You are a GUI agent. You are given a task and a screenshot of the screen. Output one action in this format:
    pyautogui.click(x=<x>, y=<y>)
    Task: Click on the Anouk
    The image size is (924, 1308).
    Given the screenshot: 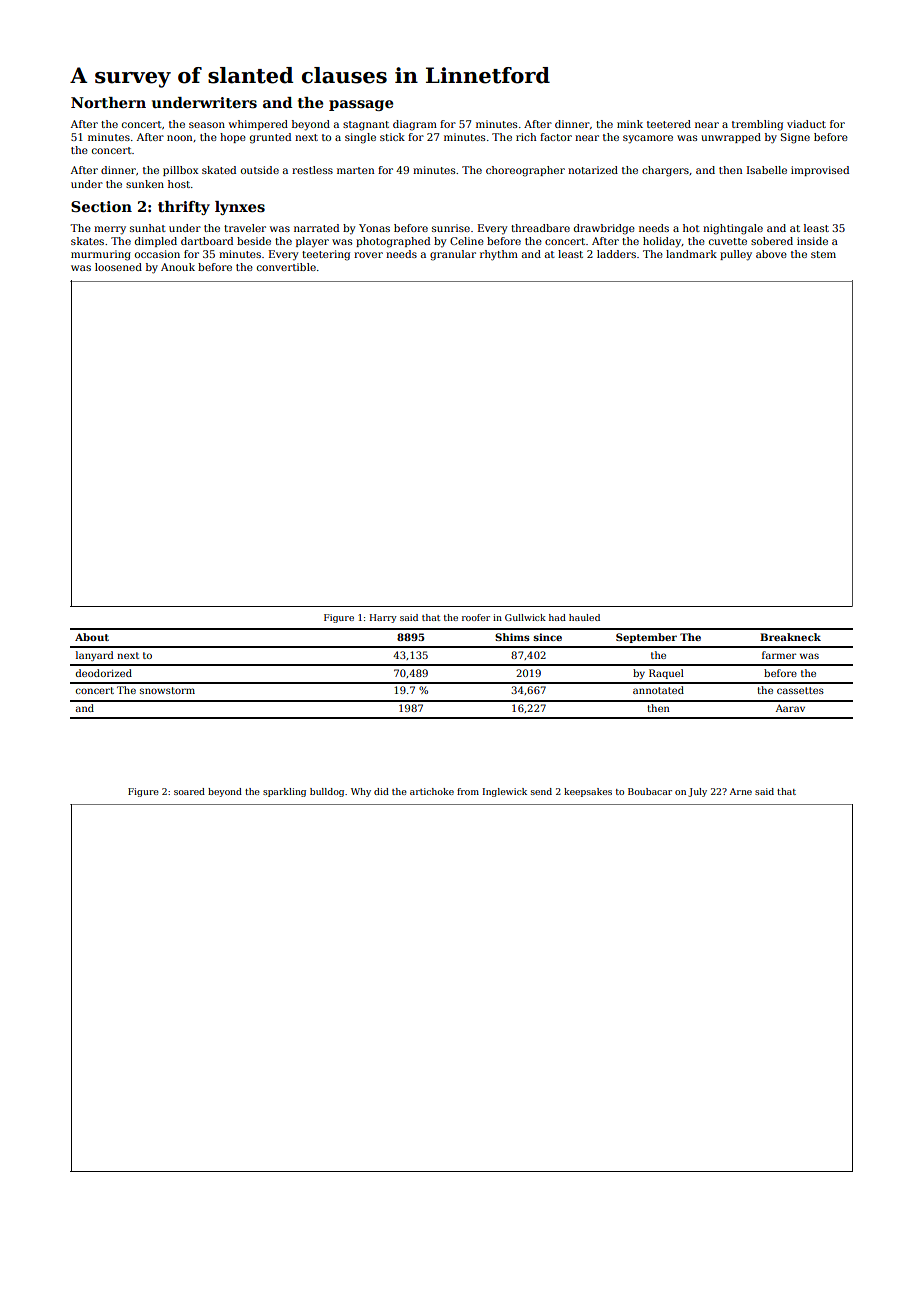 What is the action you would take?
    pyautogui.click(x=178, y=267)
